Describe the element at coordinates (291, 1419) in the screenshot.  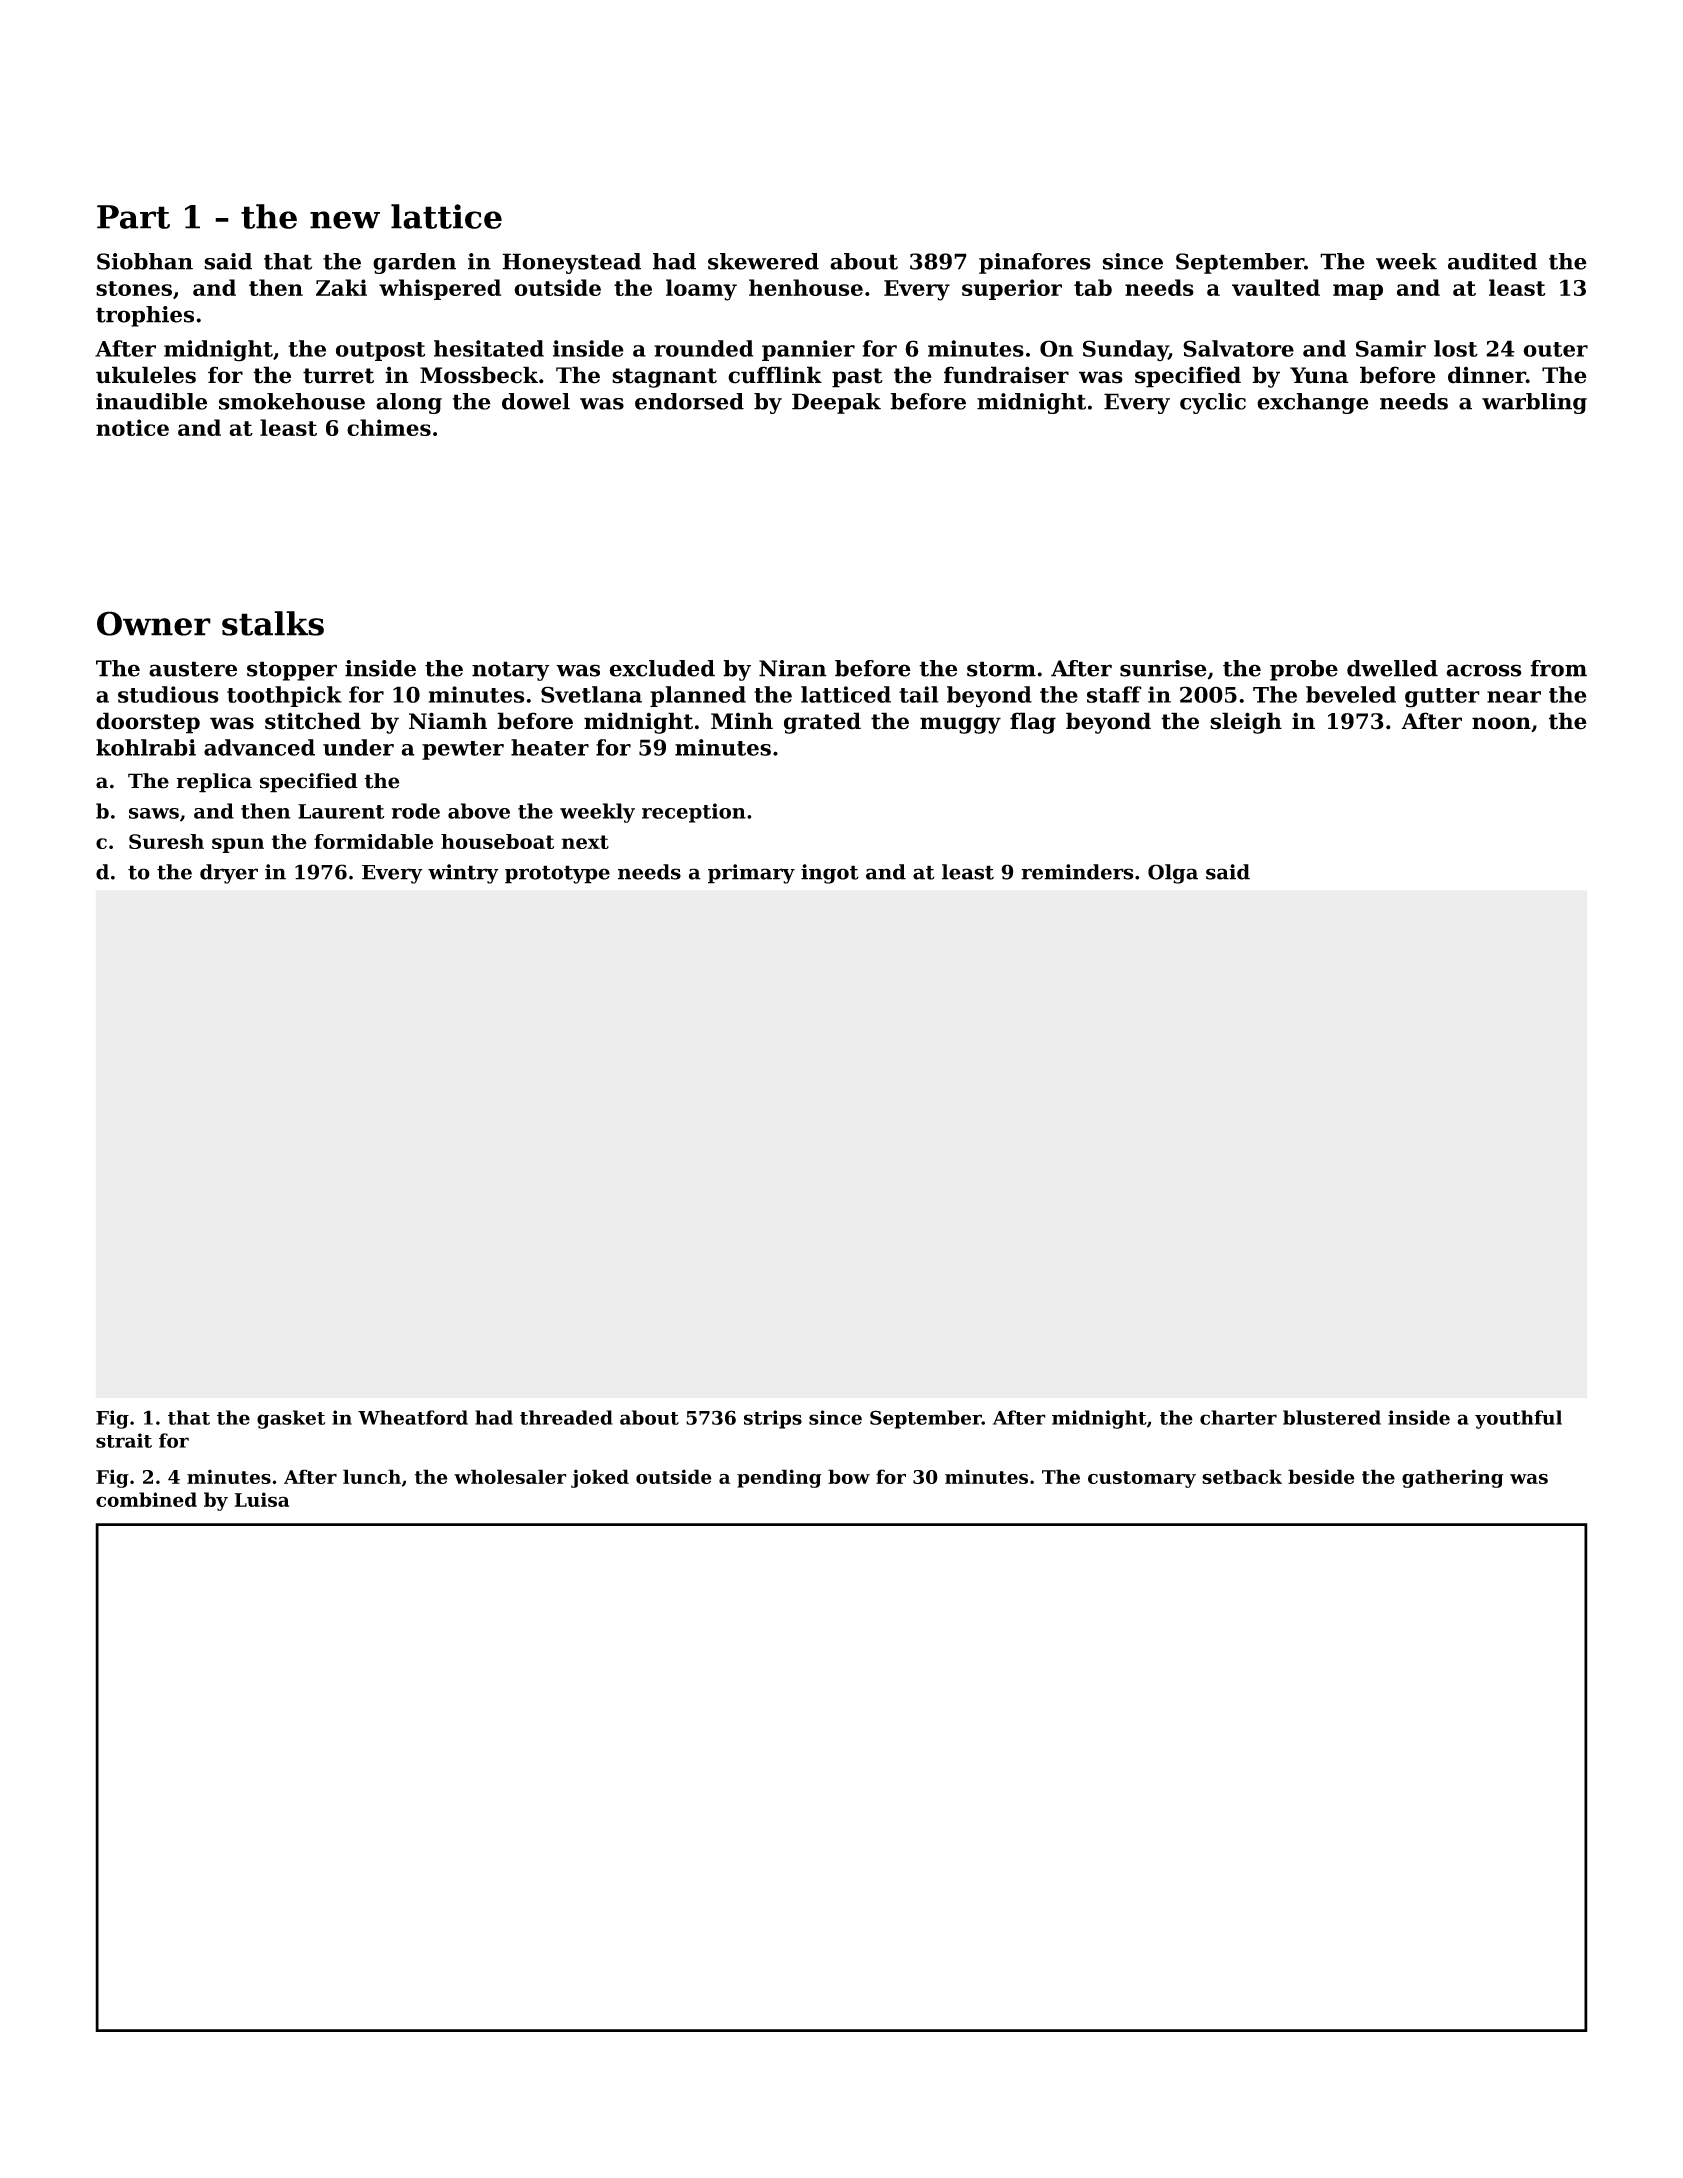
I see `gasket` at that location.
